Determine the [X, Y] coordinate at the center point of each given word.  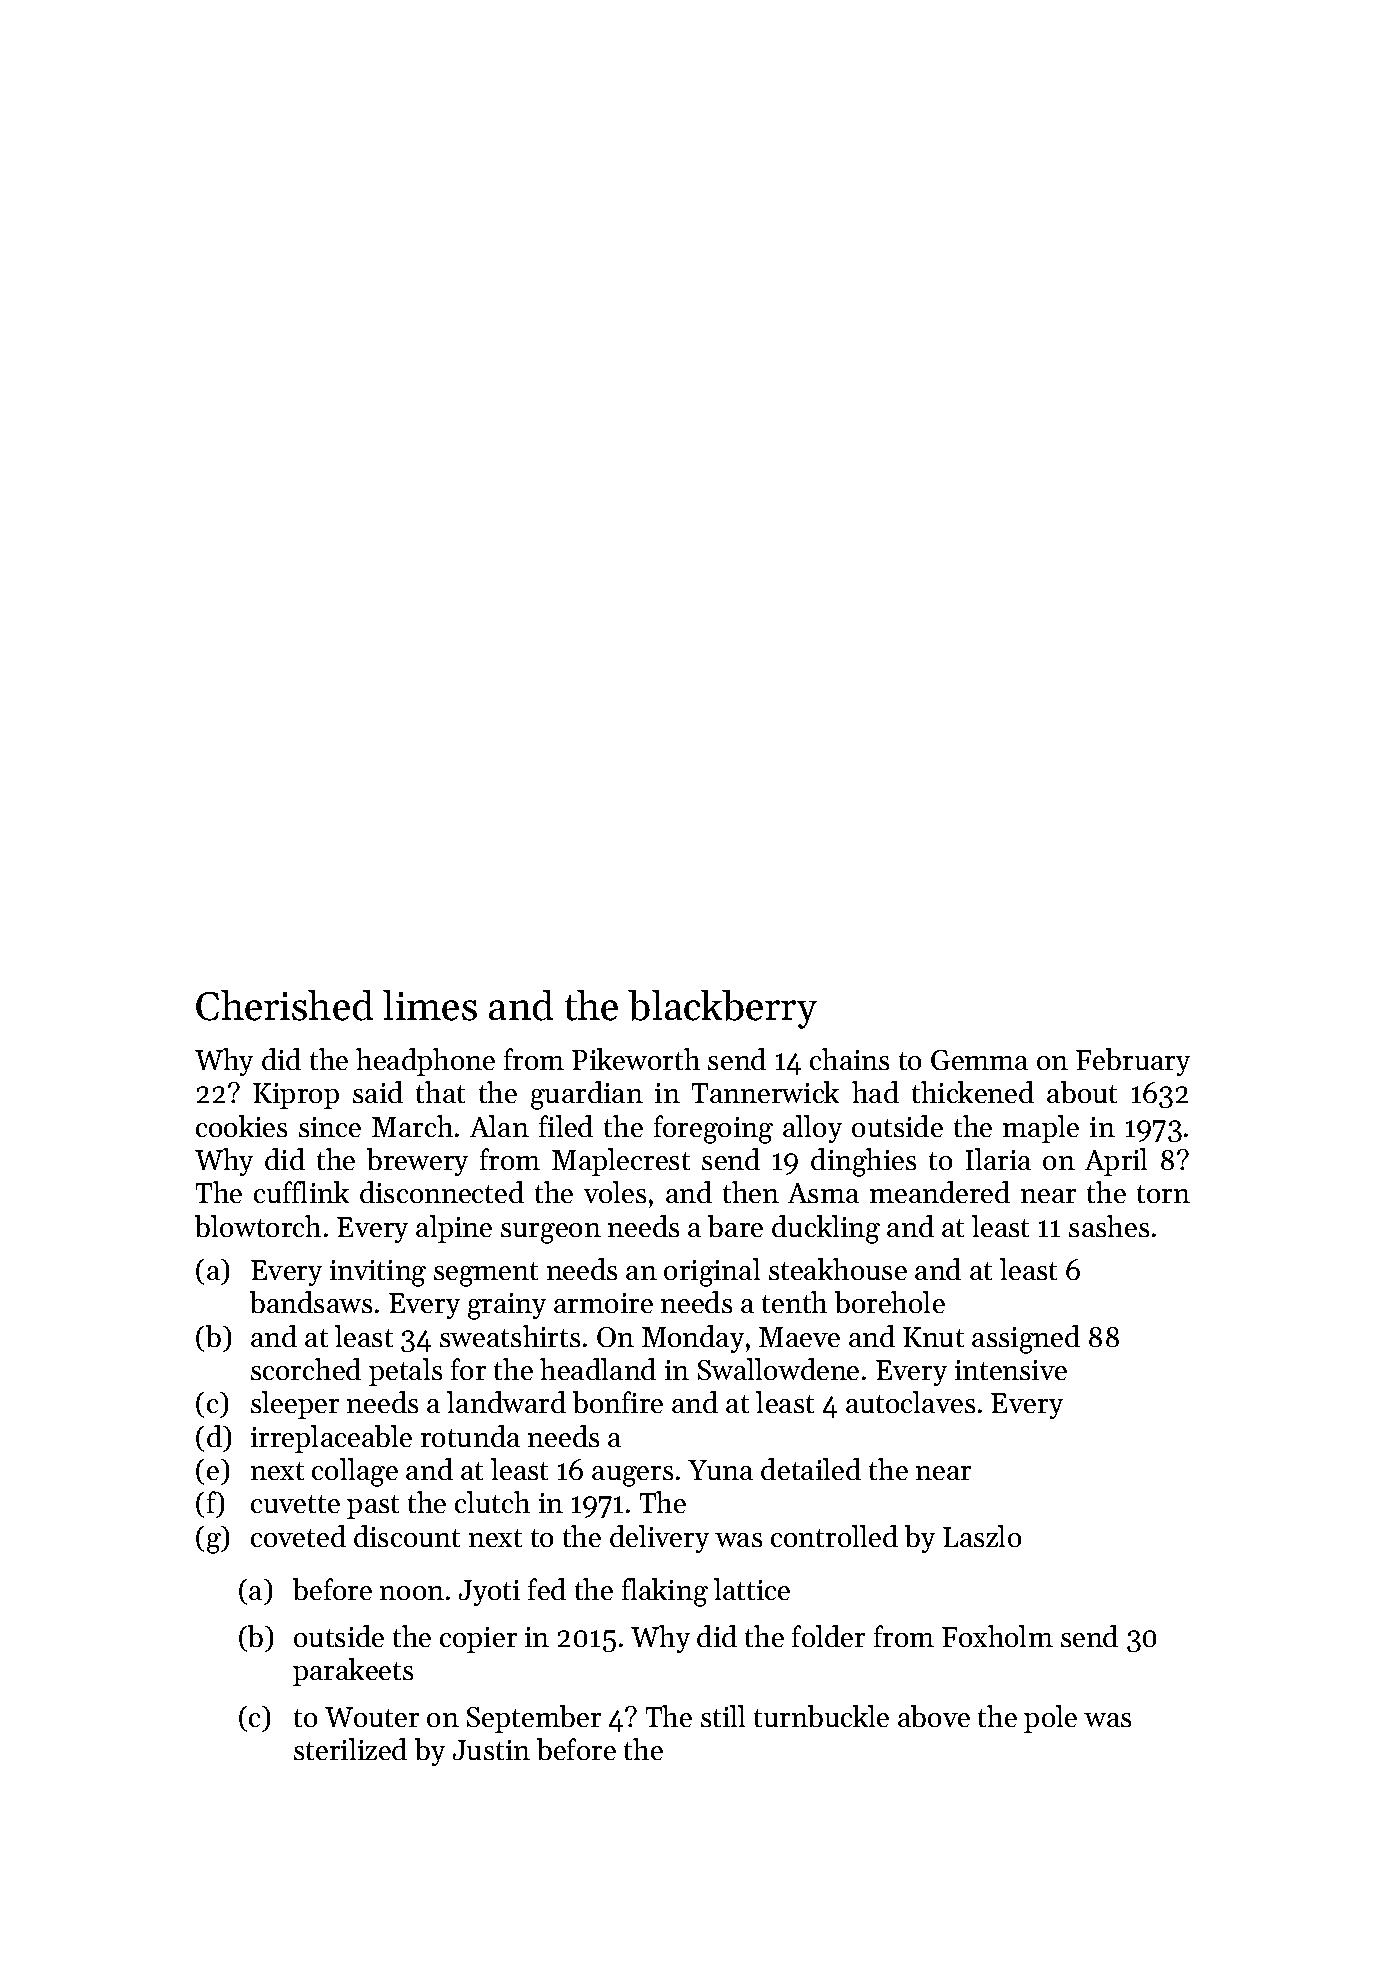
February [1133, 1062]
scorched [306, 1369]
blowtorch [258, 1226]
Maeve [799, 1337]
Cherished [284, 1005]
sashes [1109, 1226]
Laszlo [982, 1536]
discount [407, 1536]
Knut [933, 1337]
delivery [659, 1539]
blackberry [722, 1009]
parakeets [353, 1672]
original [712, 1272]
